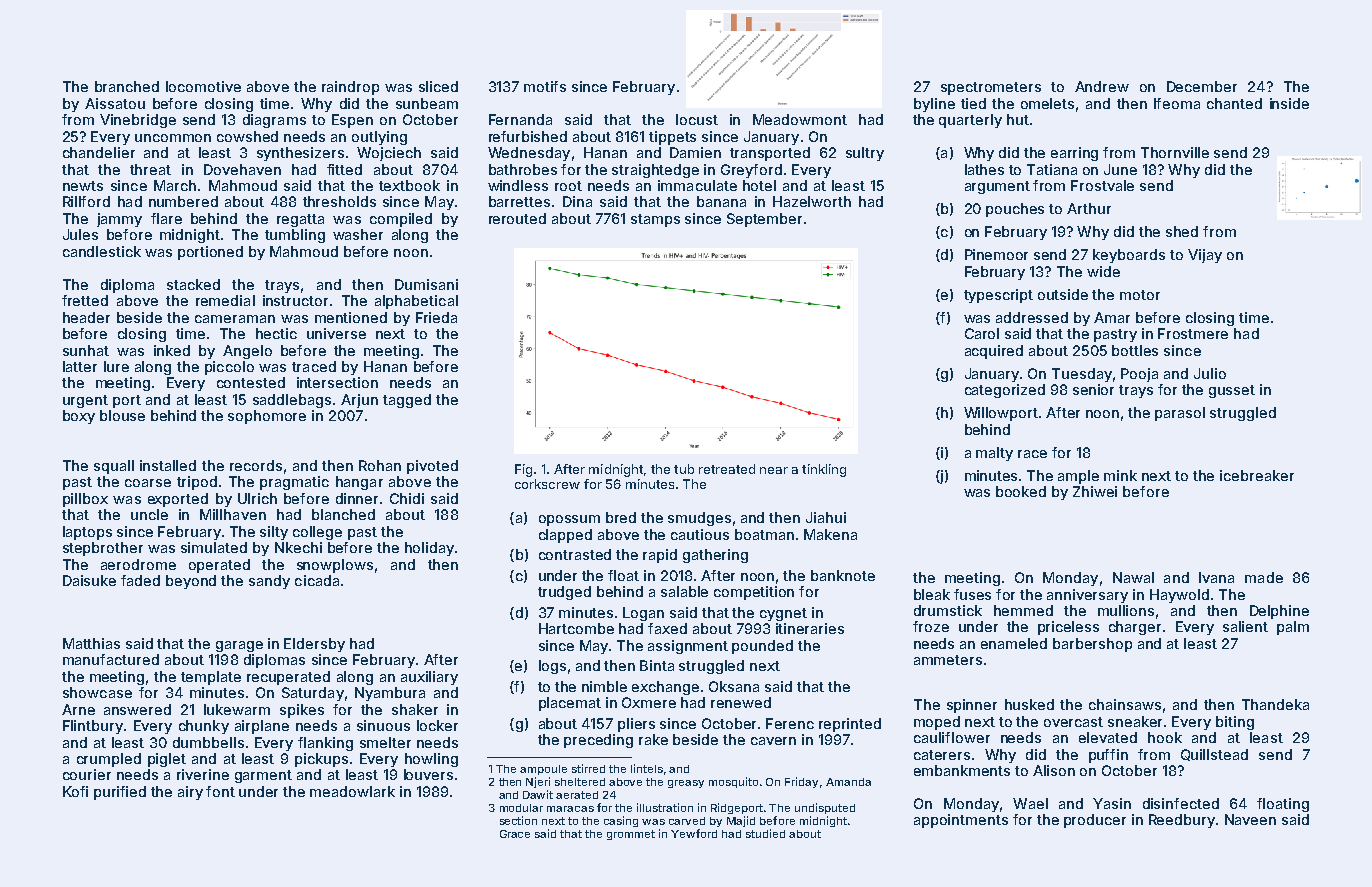 This screenshot has height=887, width=1372. Describe the element at coordinates (1293, 628) in the screenshot. I see `palm` at that location.
